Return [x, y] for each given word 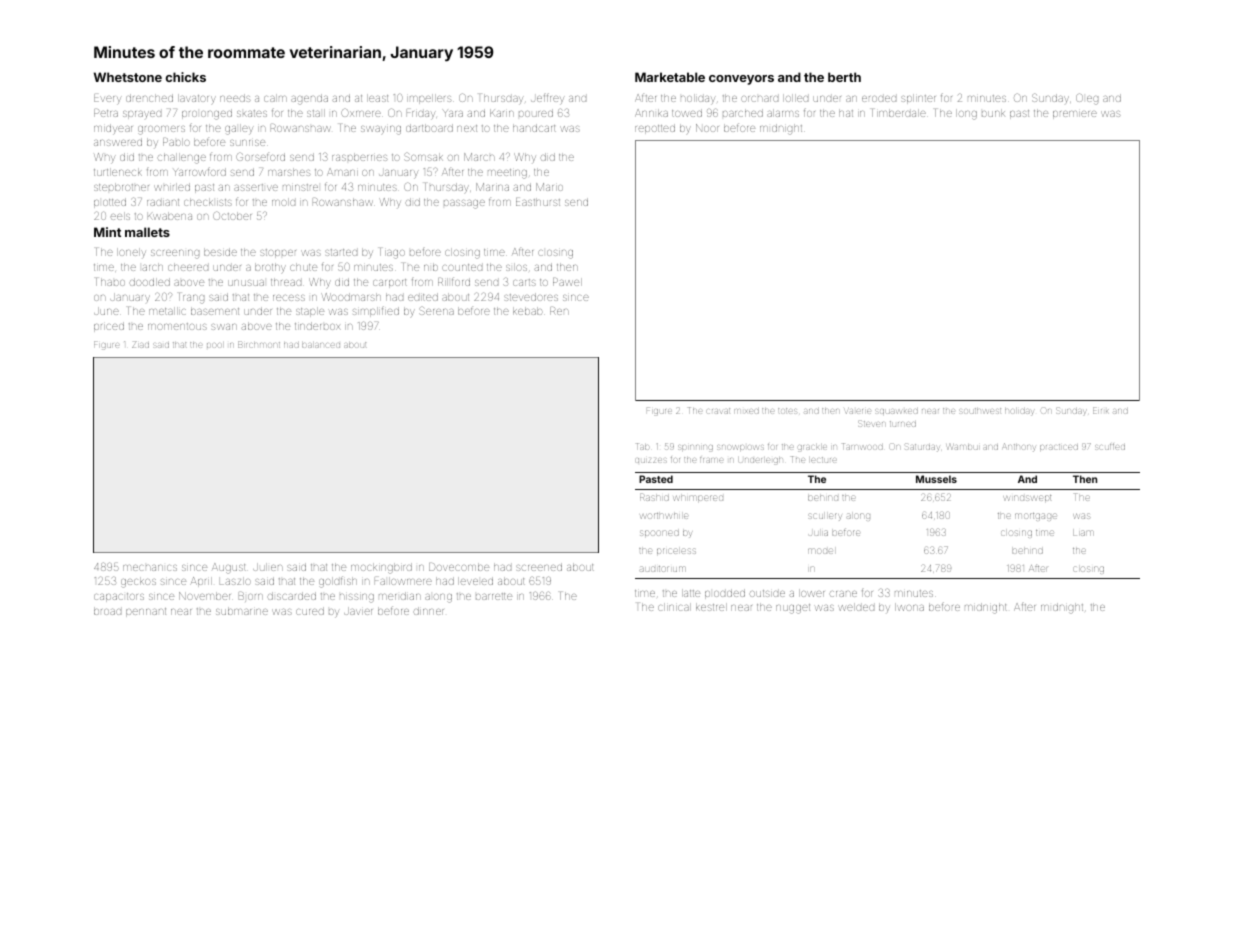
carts [524, 282]
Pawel [567, 282]
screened [539, 567]
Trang [191, 298]
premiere [1075, 115]
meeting [507, 174]
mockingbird [381, 568]
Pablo [176, 142]
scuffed [1110, 446]
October [232, 215]
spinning [695, 448]
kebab [527, 311]
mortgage [1036, 517]
